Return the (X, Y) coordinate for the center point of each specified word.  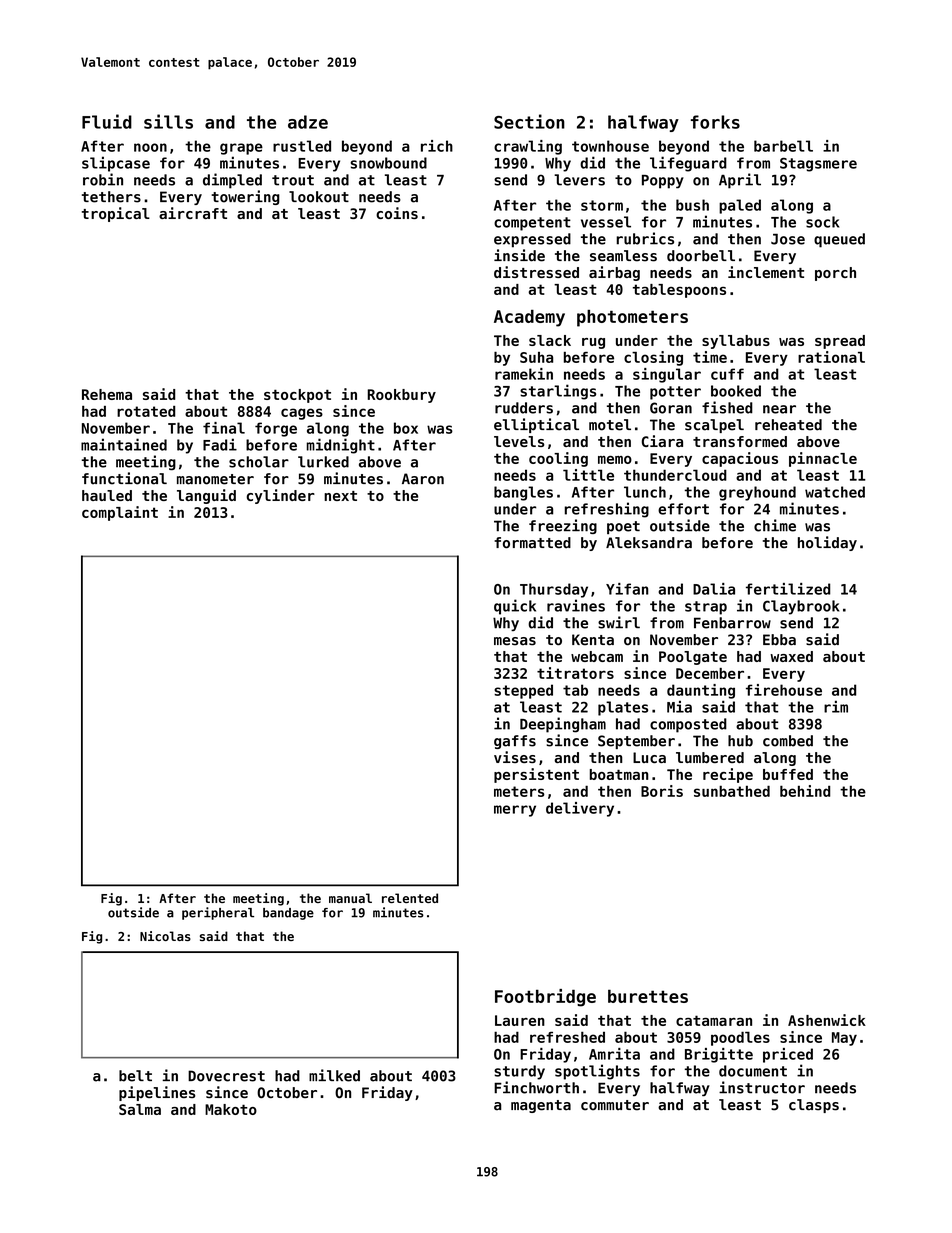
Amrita (614, 1054)
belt (135, 1076)
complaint (120, 513)
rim (836, 707)
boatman (619, 774)
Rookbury (401, 396)
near (779, 409)
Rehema (107, 394)
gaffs (515, 742)
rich (437, 146)
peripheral (218, 913)
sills (168, 121)
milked (334, 1075)
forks (715, 122)
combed (788, 741)
